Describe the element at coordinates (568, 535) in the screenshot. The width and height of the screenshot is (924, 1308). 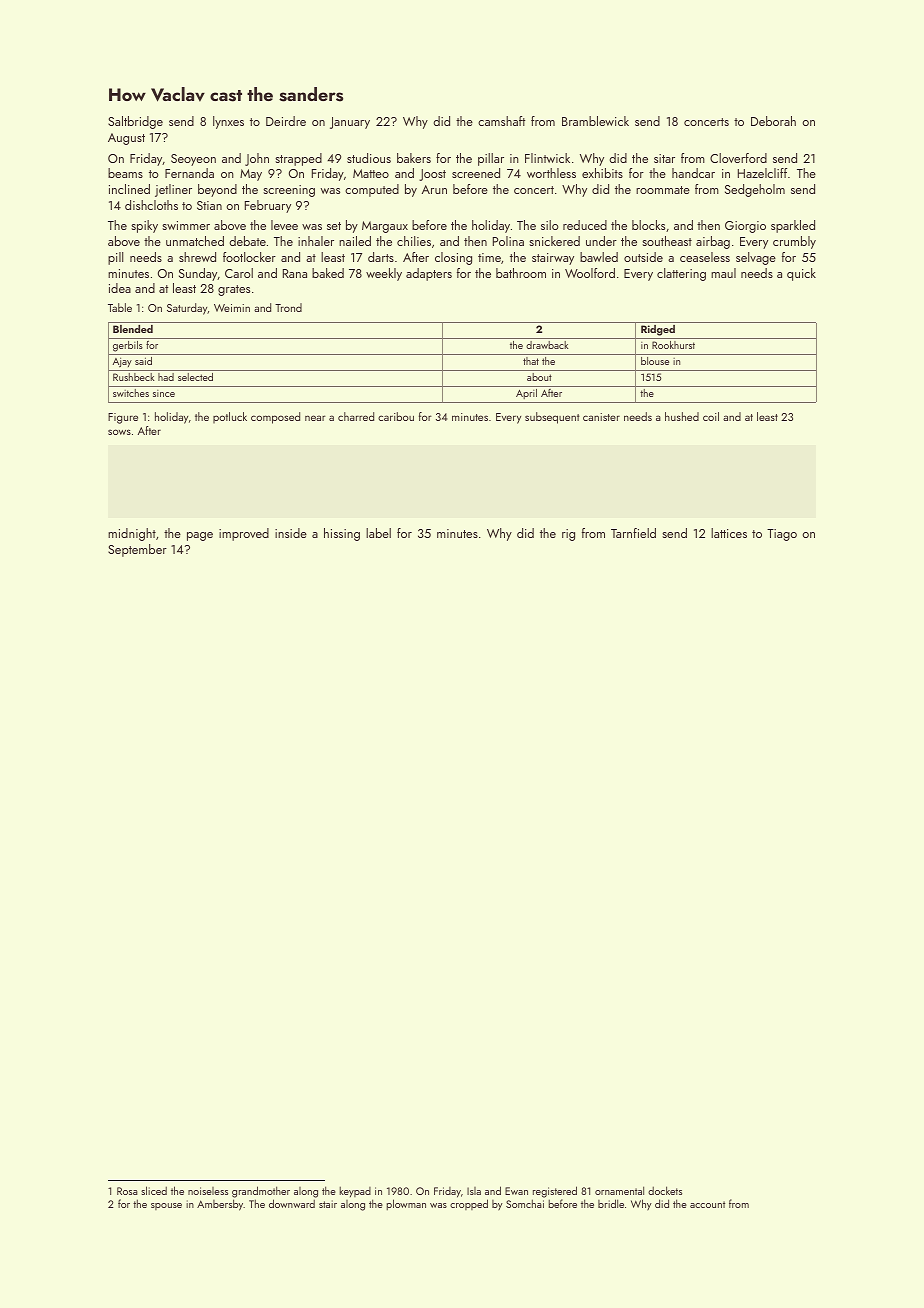
I see `rig` at that location.
